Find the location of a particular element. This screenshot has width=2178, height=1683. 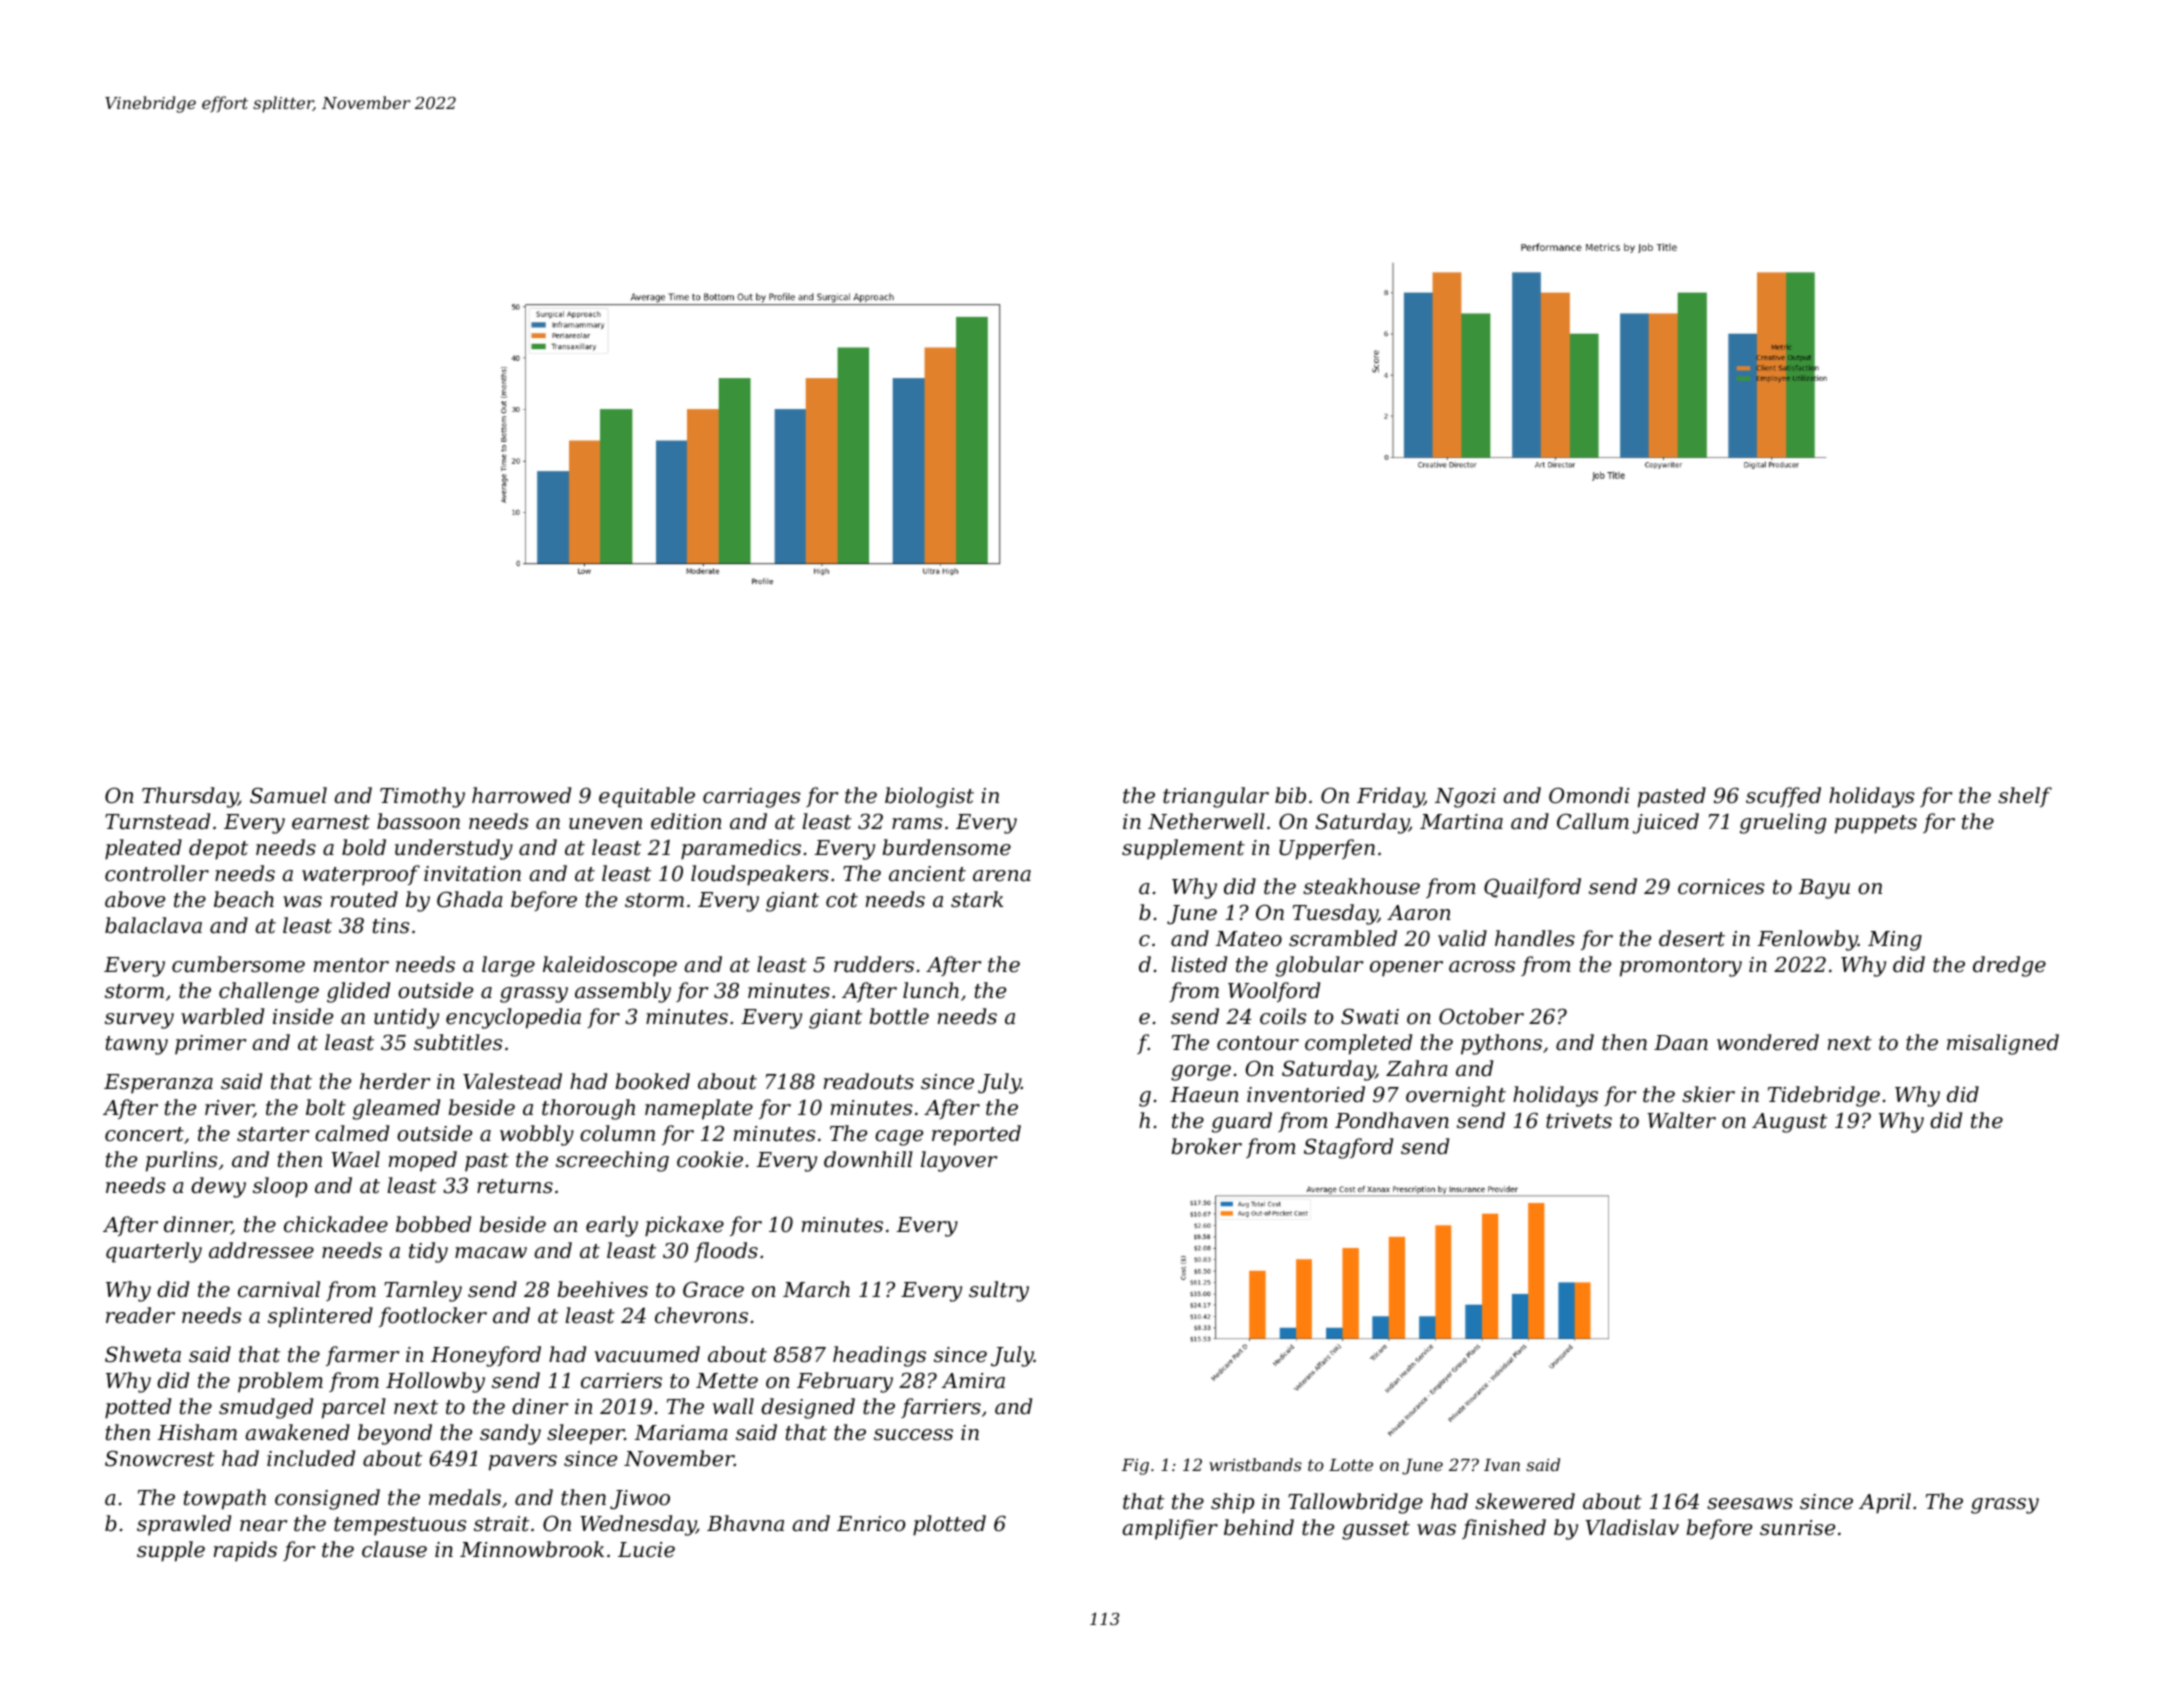

bold is located at coordinates (364, 847).
